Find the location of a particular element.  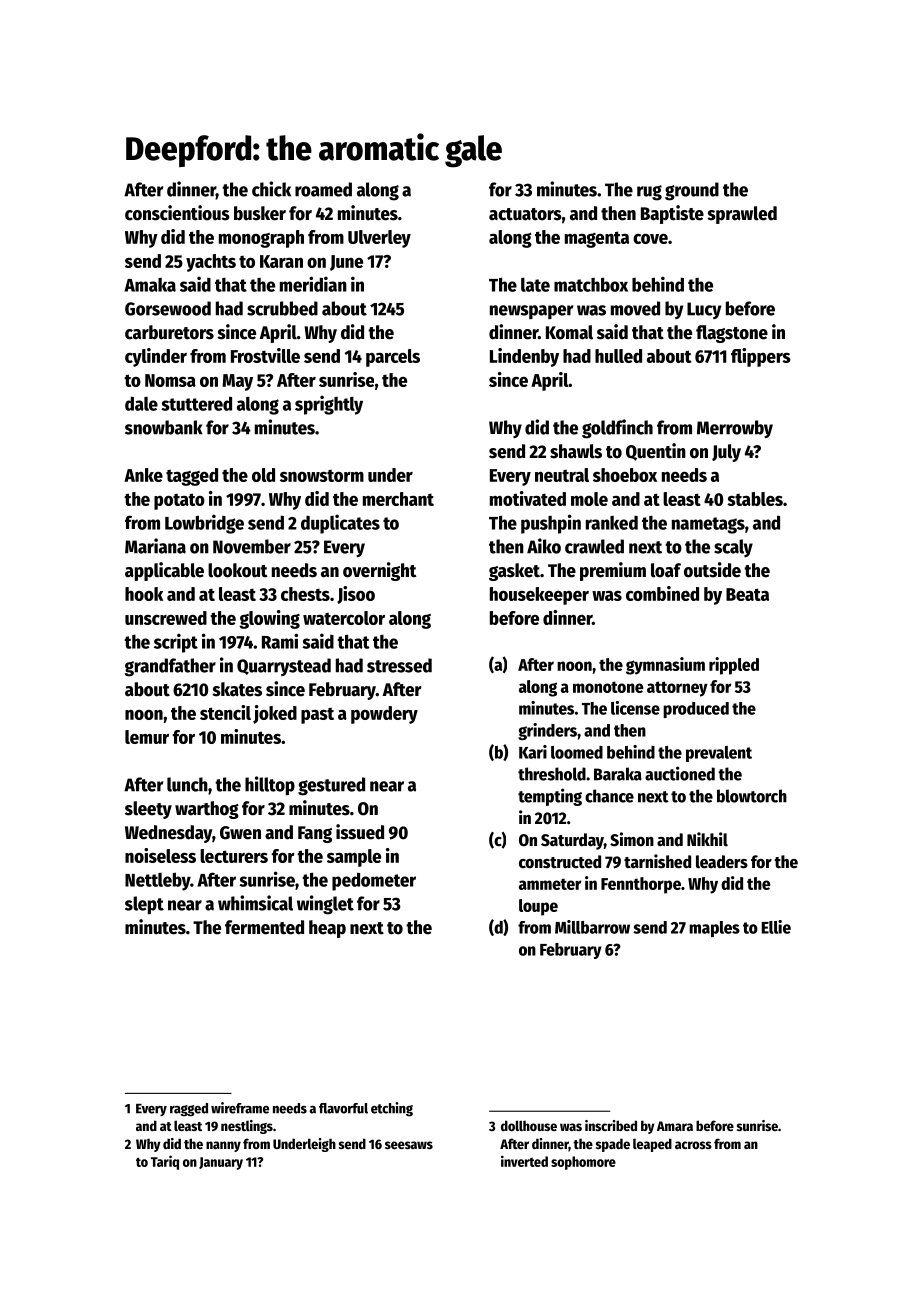

Ulverley is located at coordinates (379, 239).
